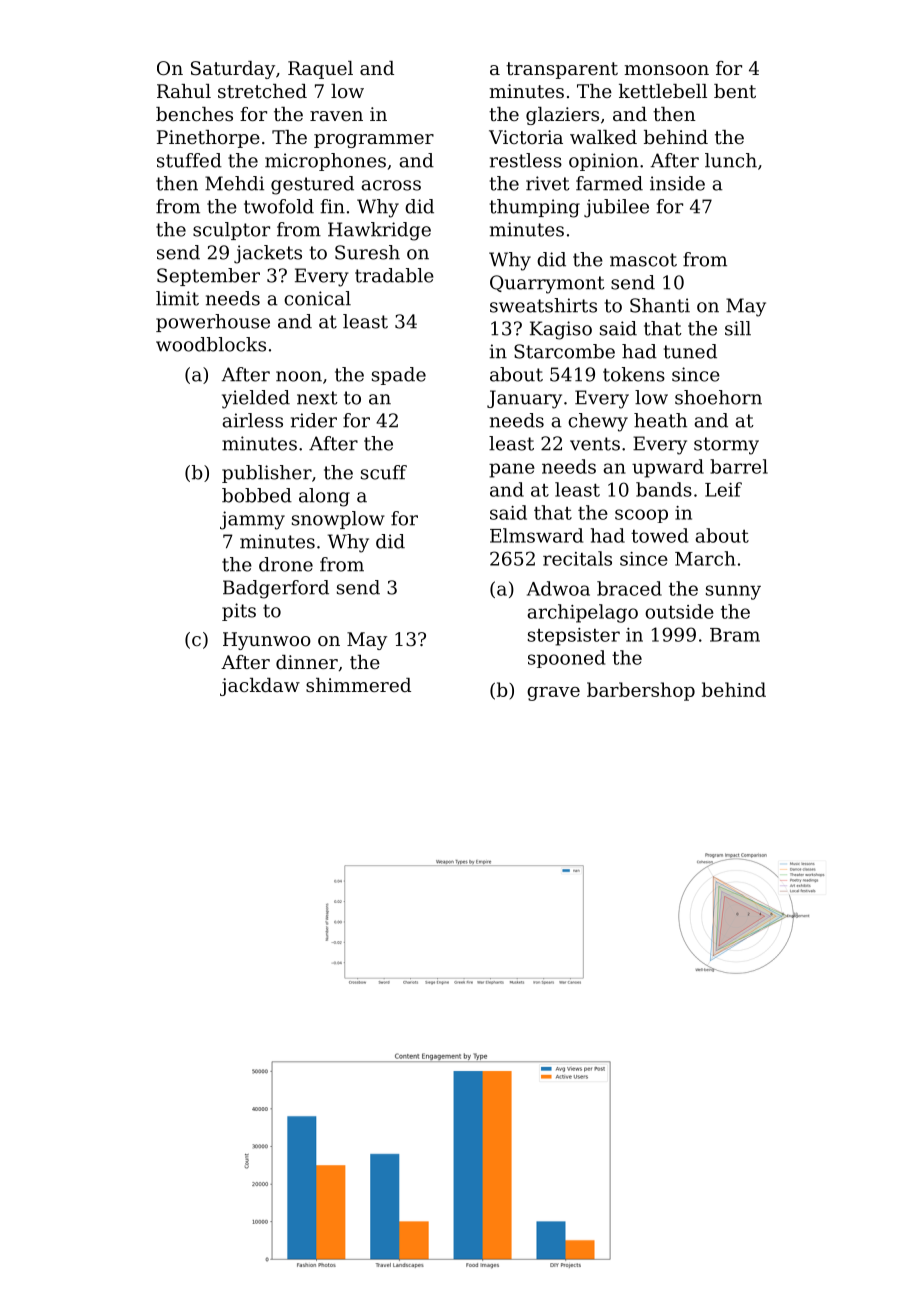 The width and height of the page is (924, 1311). Describe the element at coordinates (526, 137) in the page. I see `Victoria` at that location.
